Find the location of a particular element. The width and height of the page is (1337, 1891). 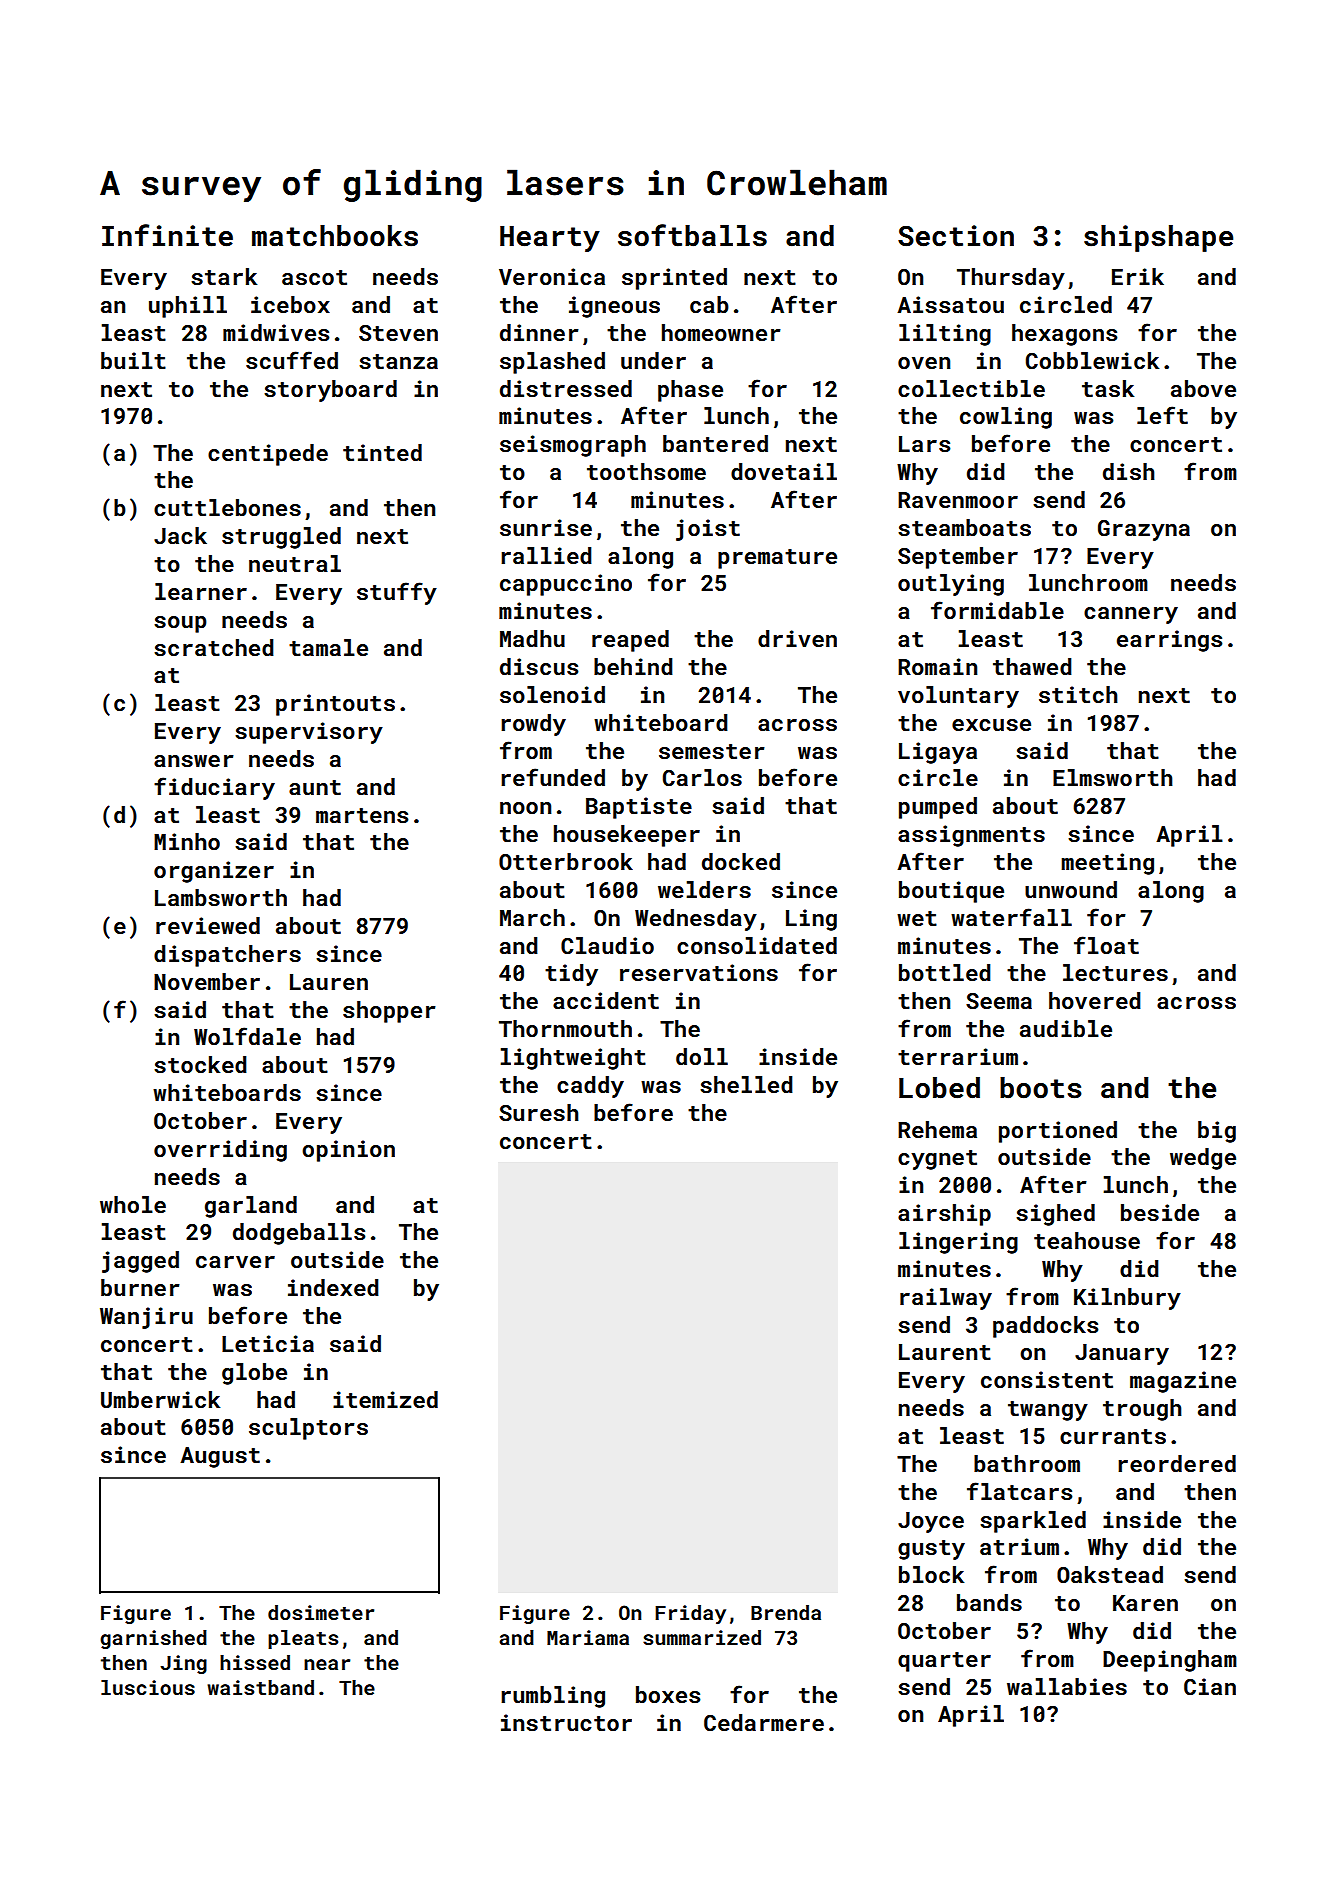

August is located at coordinates (220, 1457).
